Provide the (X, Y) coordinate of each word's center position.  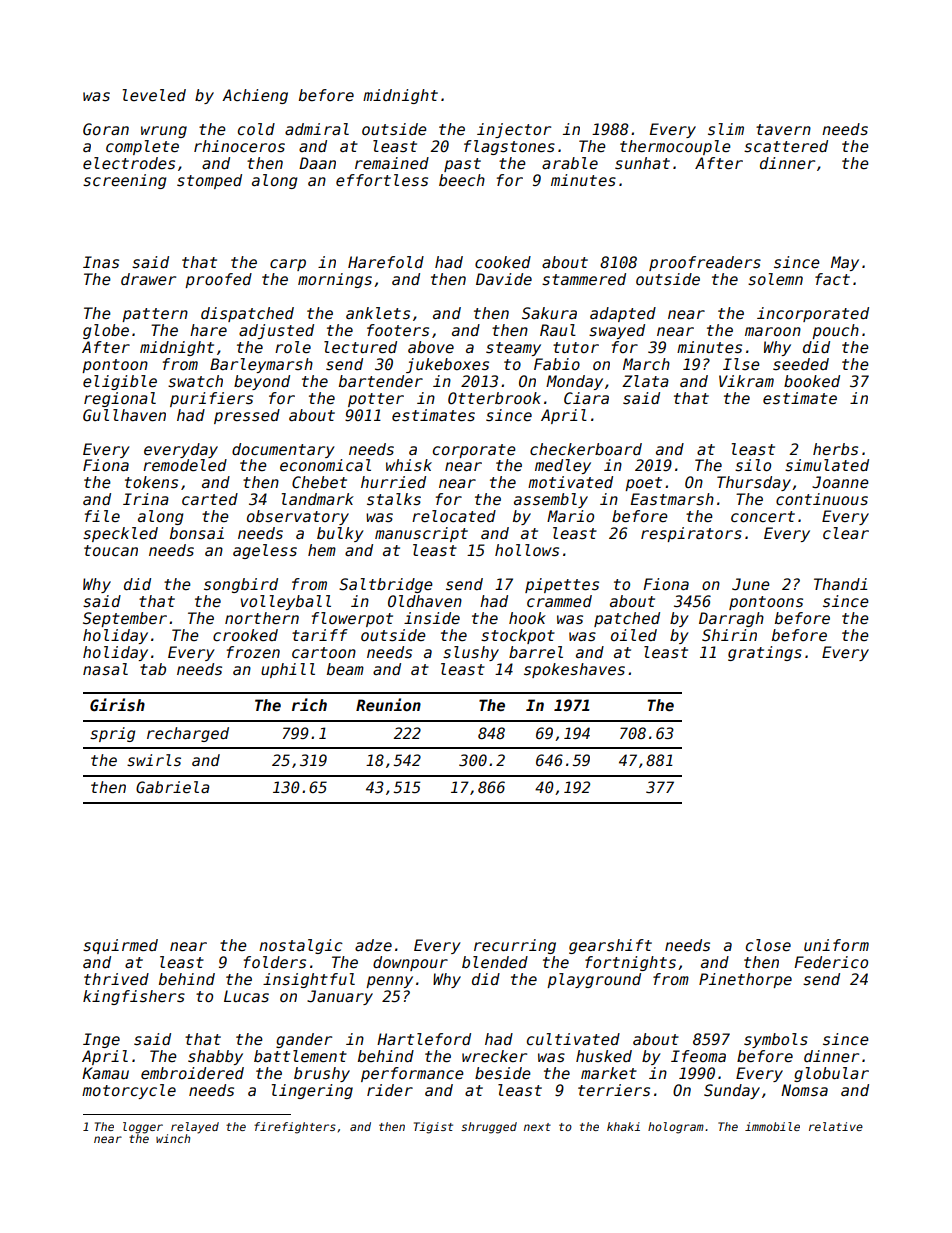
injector (514, 130)
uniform (836, 945)
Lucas (246, 996)
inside (432, 618)
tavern (783, 129)
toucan (111, 551)
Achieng (255, 96)
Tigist (433, 1128)
